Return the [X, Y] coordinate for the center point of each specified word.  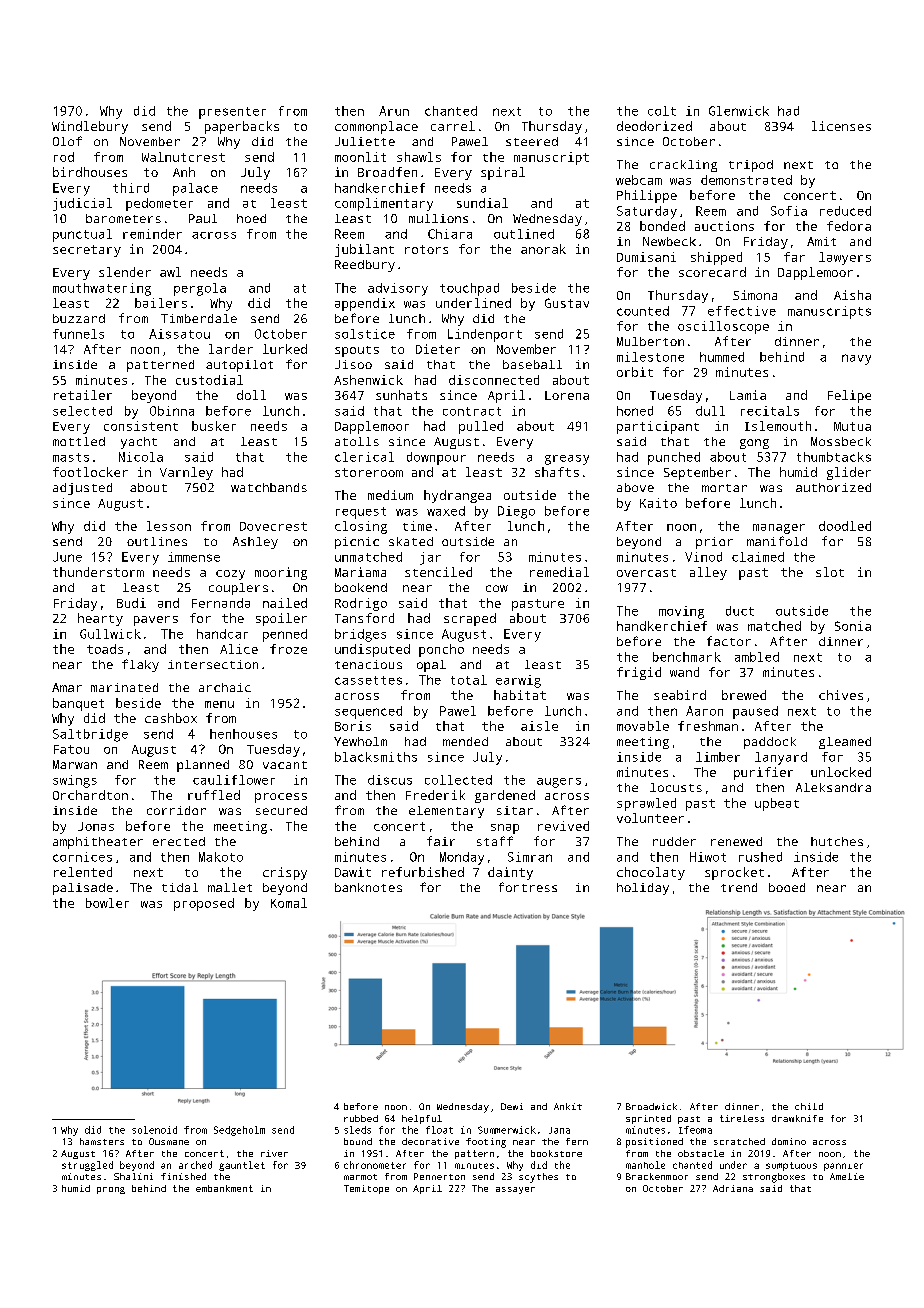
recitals [770, 411]
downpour [436, 458]
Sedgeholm [239, 1131]
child [809, 1106]
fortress [528, 887]
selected [82, 411]
